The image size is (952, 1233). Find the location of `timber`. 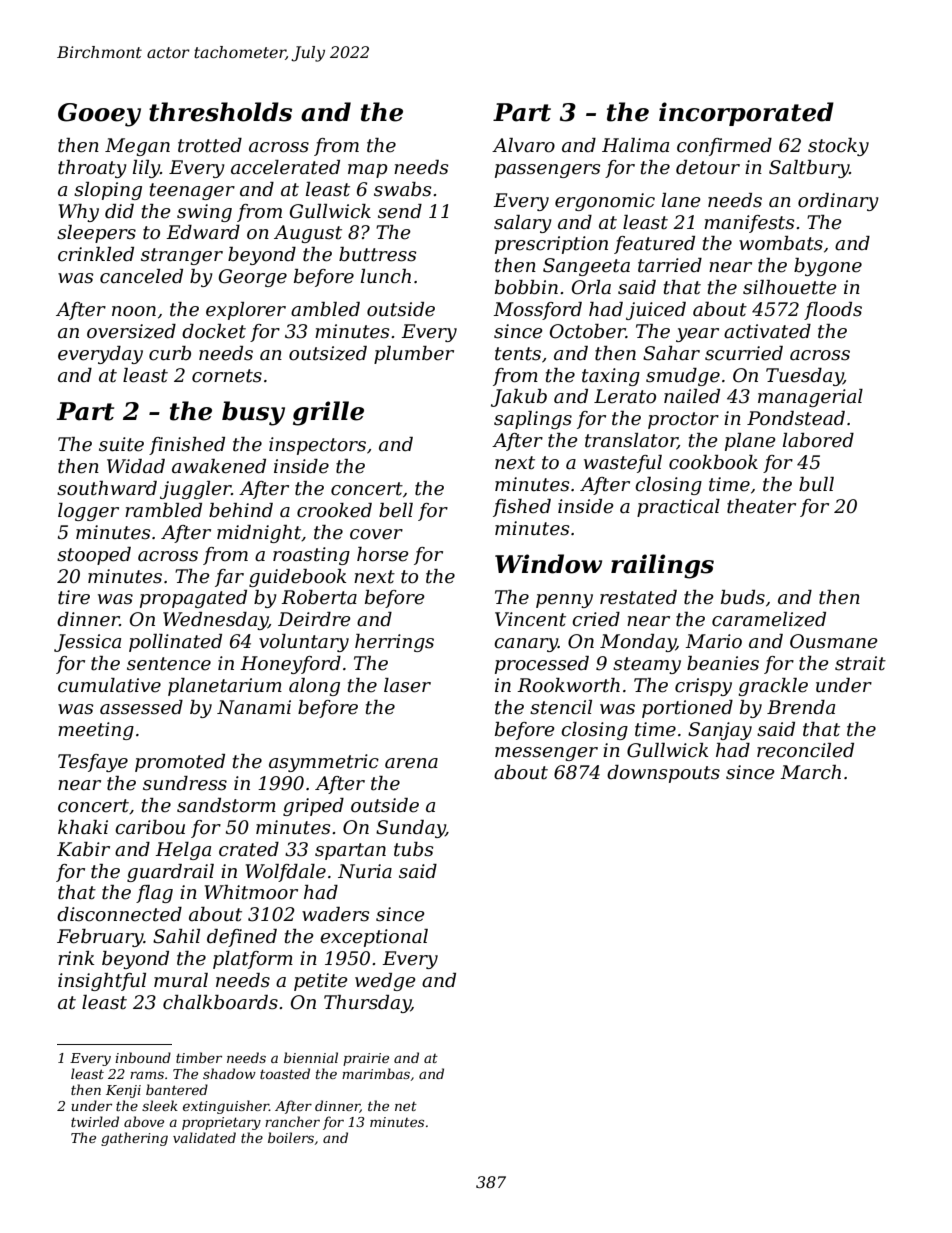

timber is located at coordinates (199, 1057).
